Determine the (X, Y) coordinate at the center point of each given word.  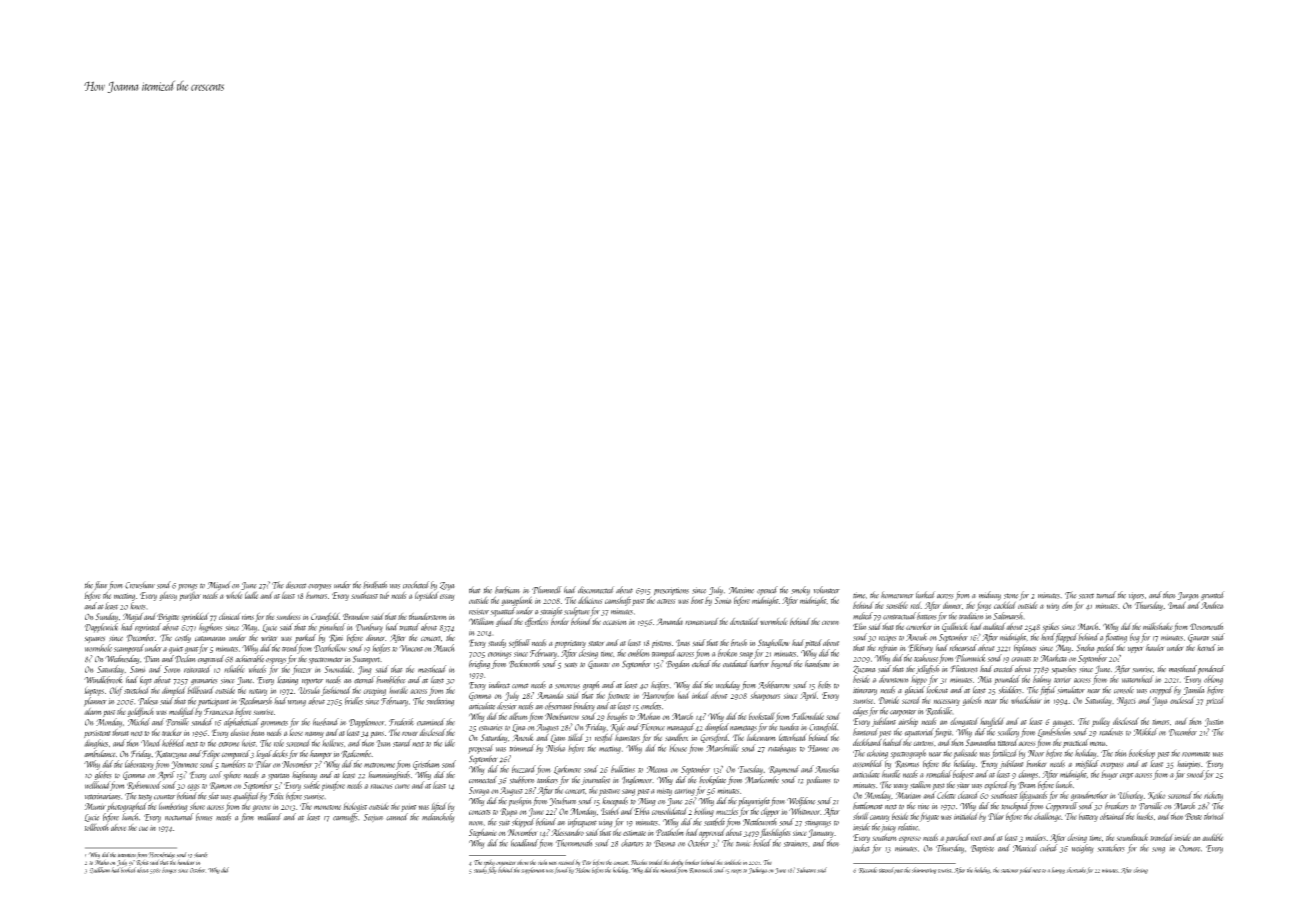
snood (1195, 774)
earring (684, 792)
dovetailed (744, 621)
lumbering (173, 807)
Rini (336, 638)
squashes (1064, 669)
